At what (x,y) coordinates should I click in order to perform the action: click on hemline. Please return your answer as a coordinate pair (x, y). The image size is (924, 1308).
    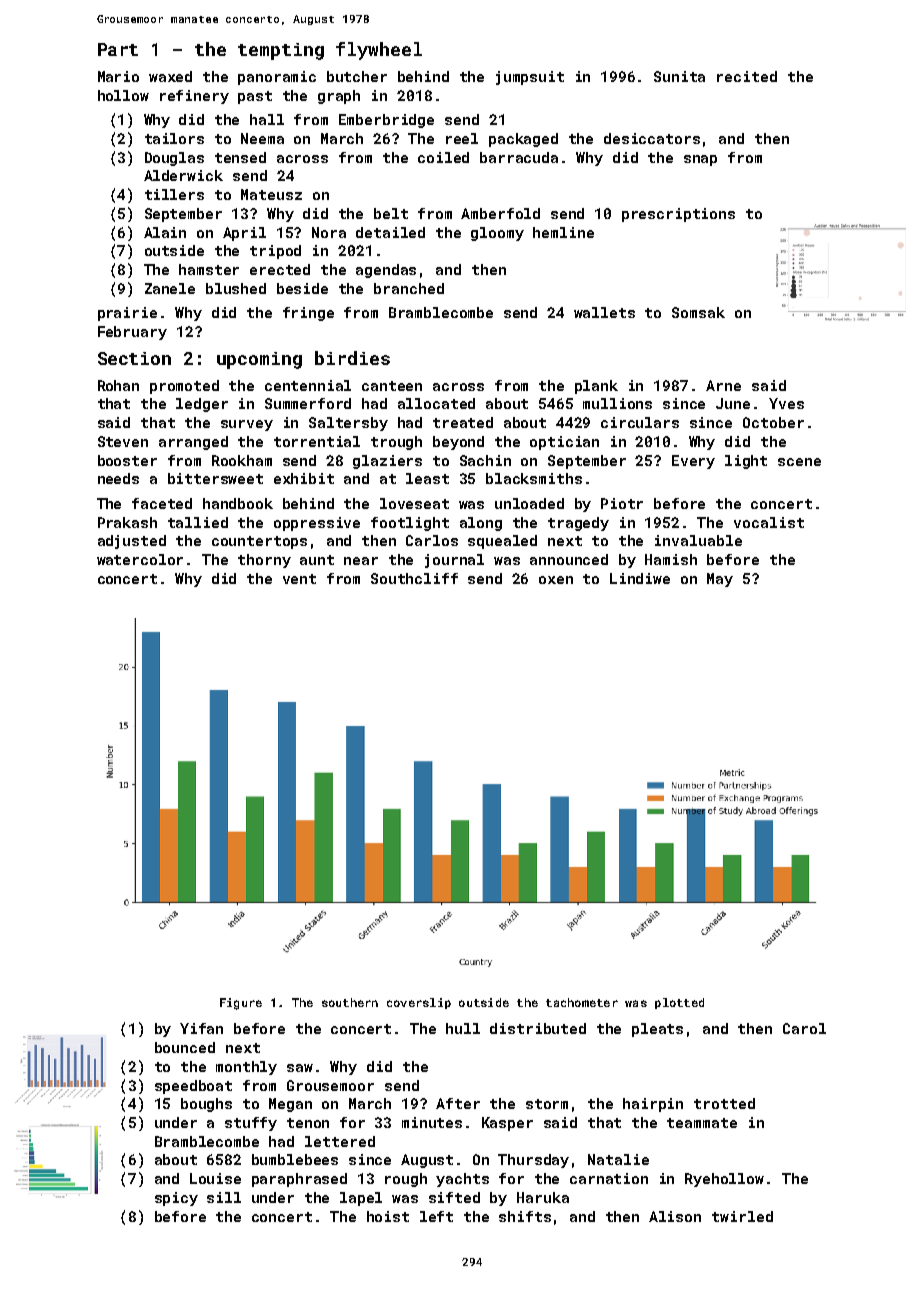
    Looking at the image, I should click on (563, 232).
